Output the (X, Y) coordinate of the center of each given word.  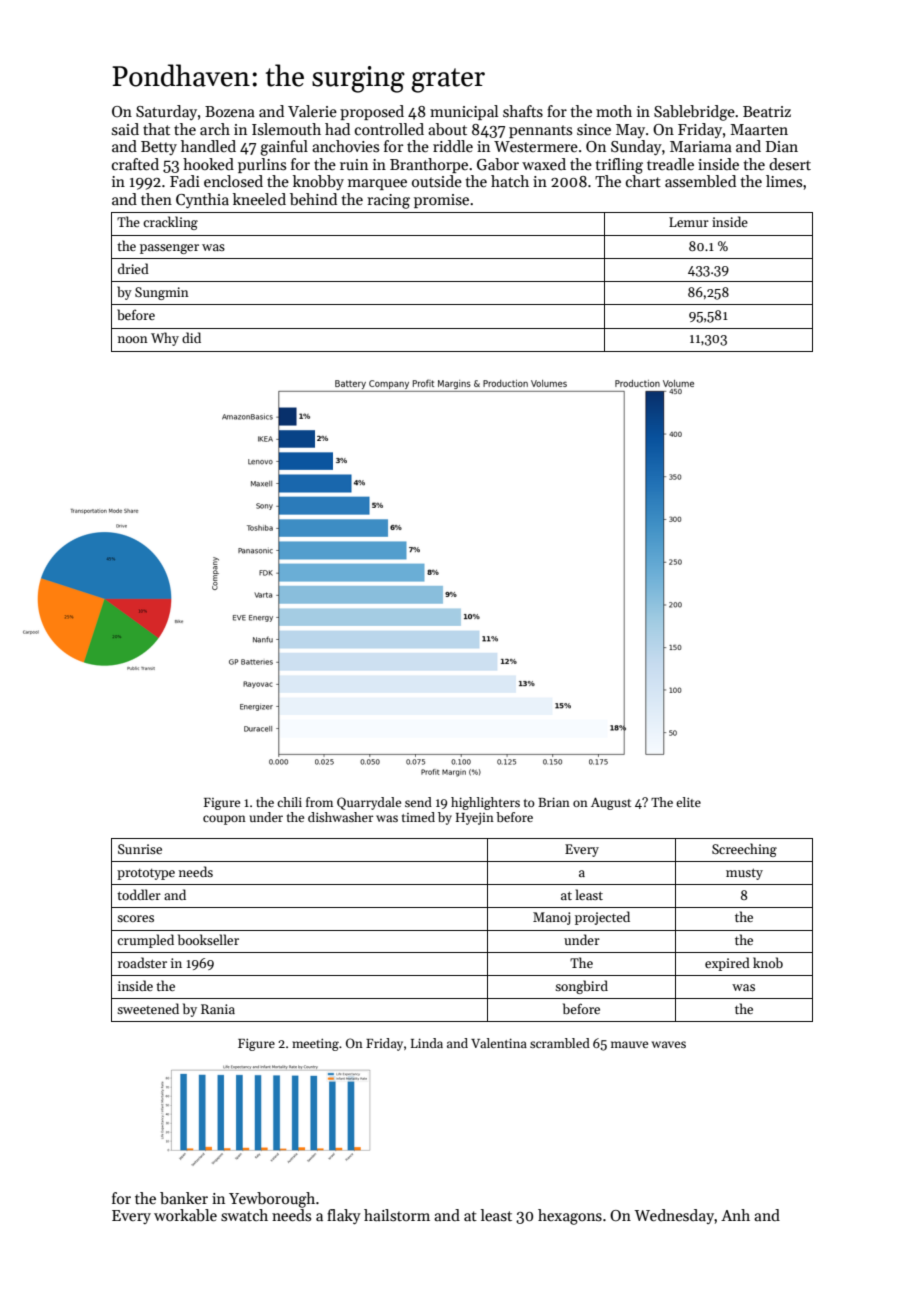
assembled (700, 181)
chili (289, 802)
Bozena (230, 111)
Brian (554, 802)
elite (688, 802)
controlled (389, 129)
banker (184, 1198)
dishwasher (340, 817)
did (191, 337)
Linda (427, 1043)
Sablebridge (694, 113)
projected (602, 918)
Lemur (689, 222)
